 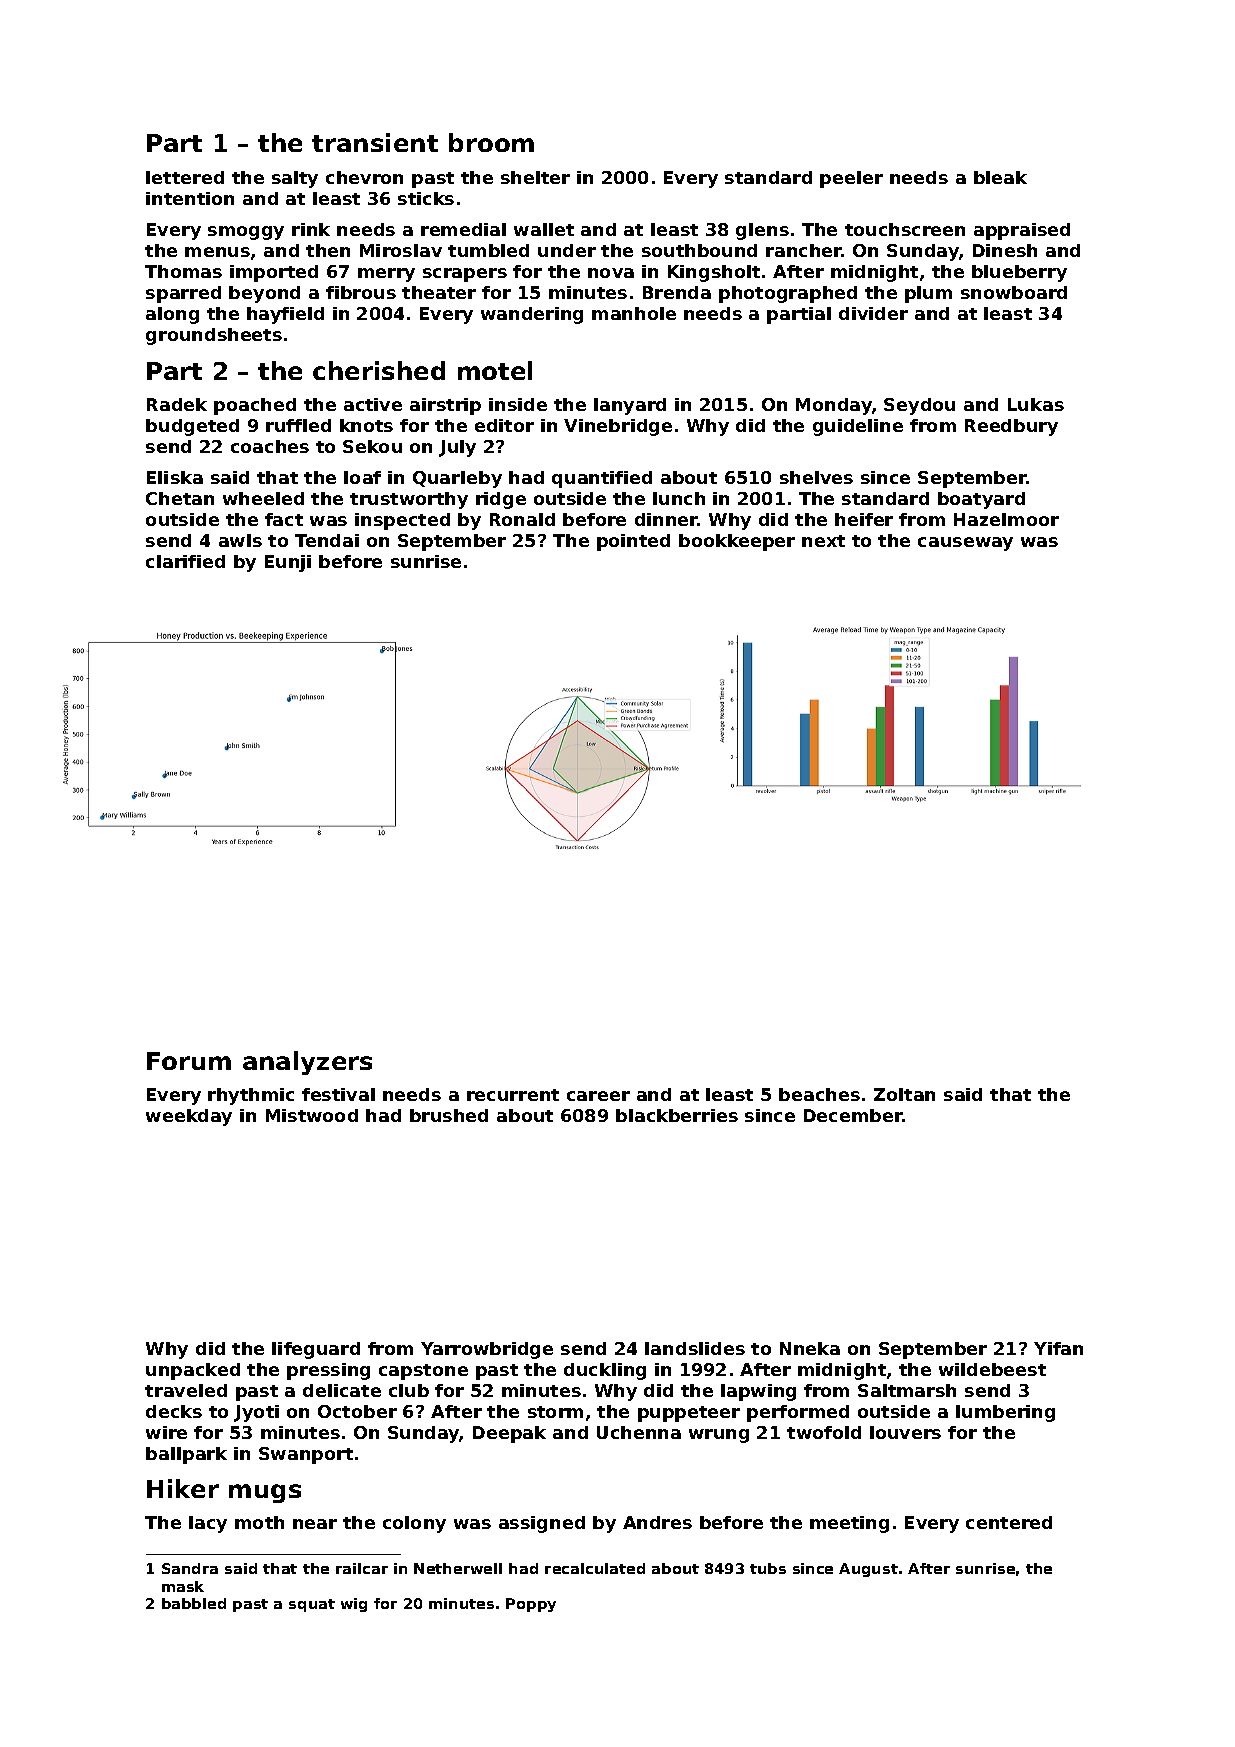 What do you see at coordinates (166, 1432) in the document?
I see `wire` at bounding box center [166, 1432].
